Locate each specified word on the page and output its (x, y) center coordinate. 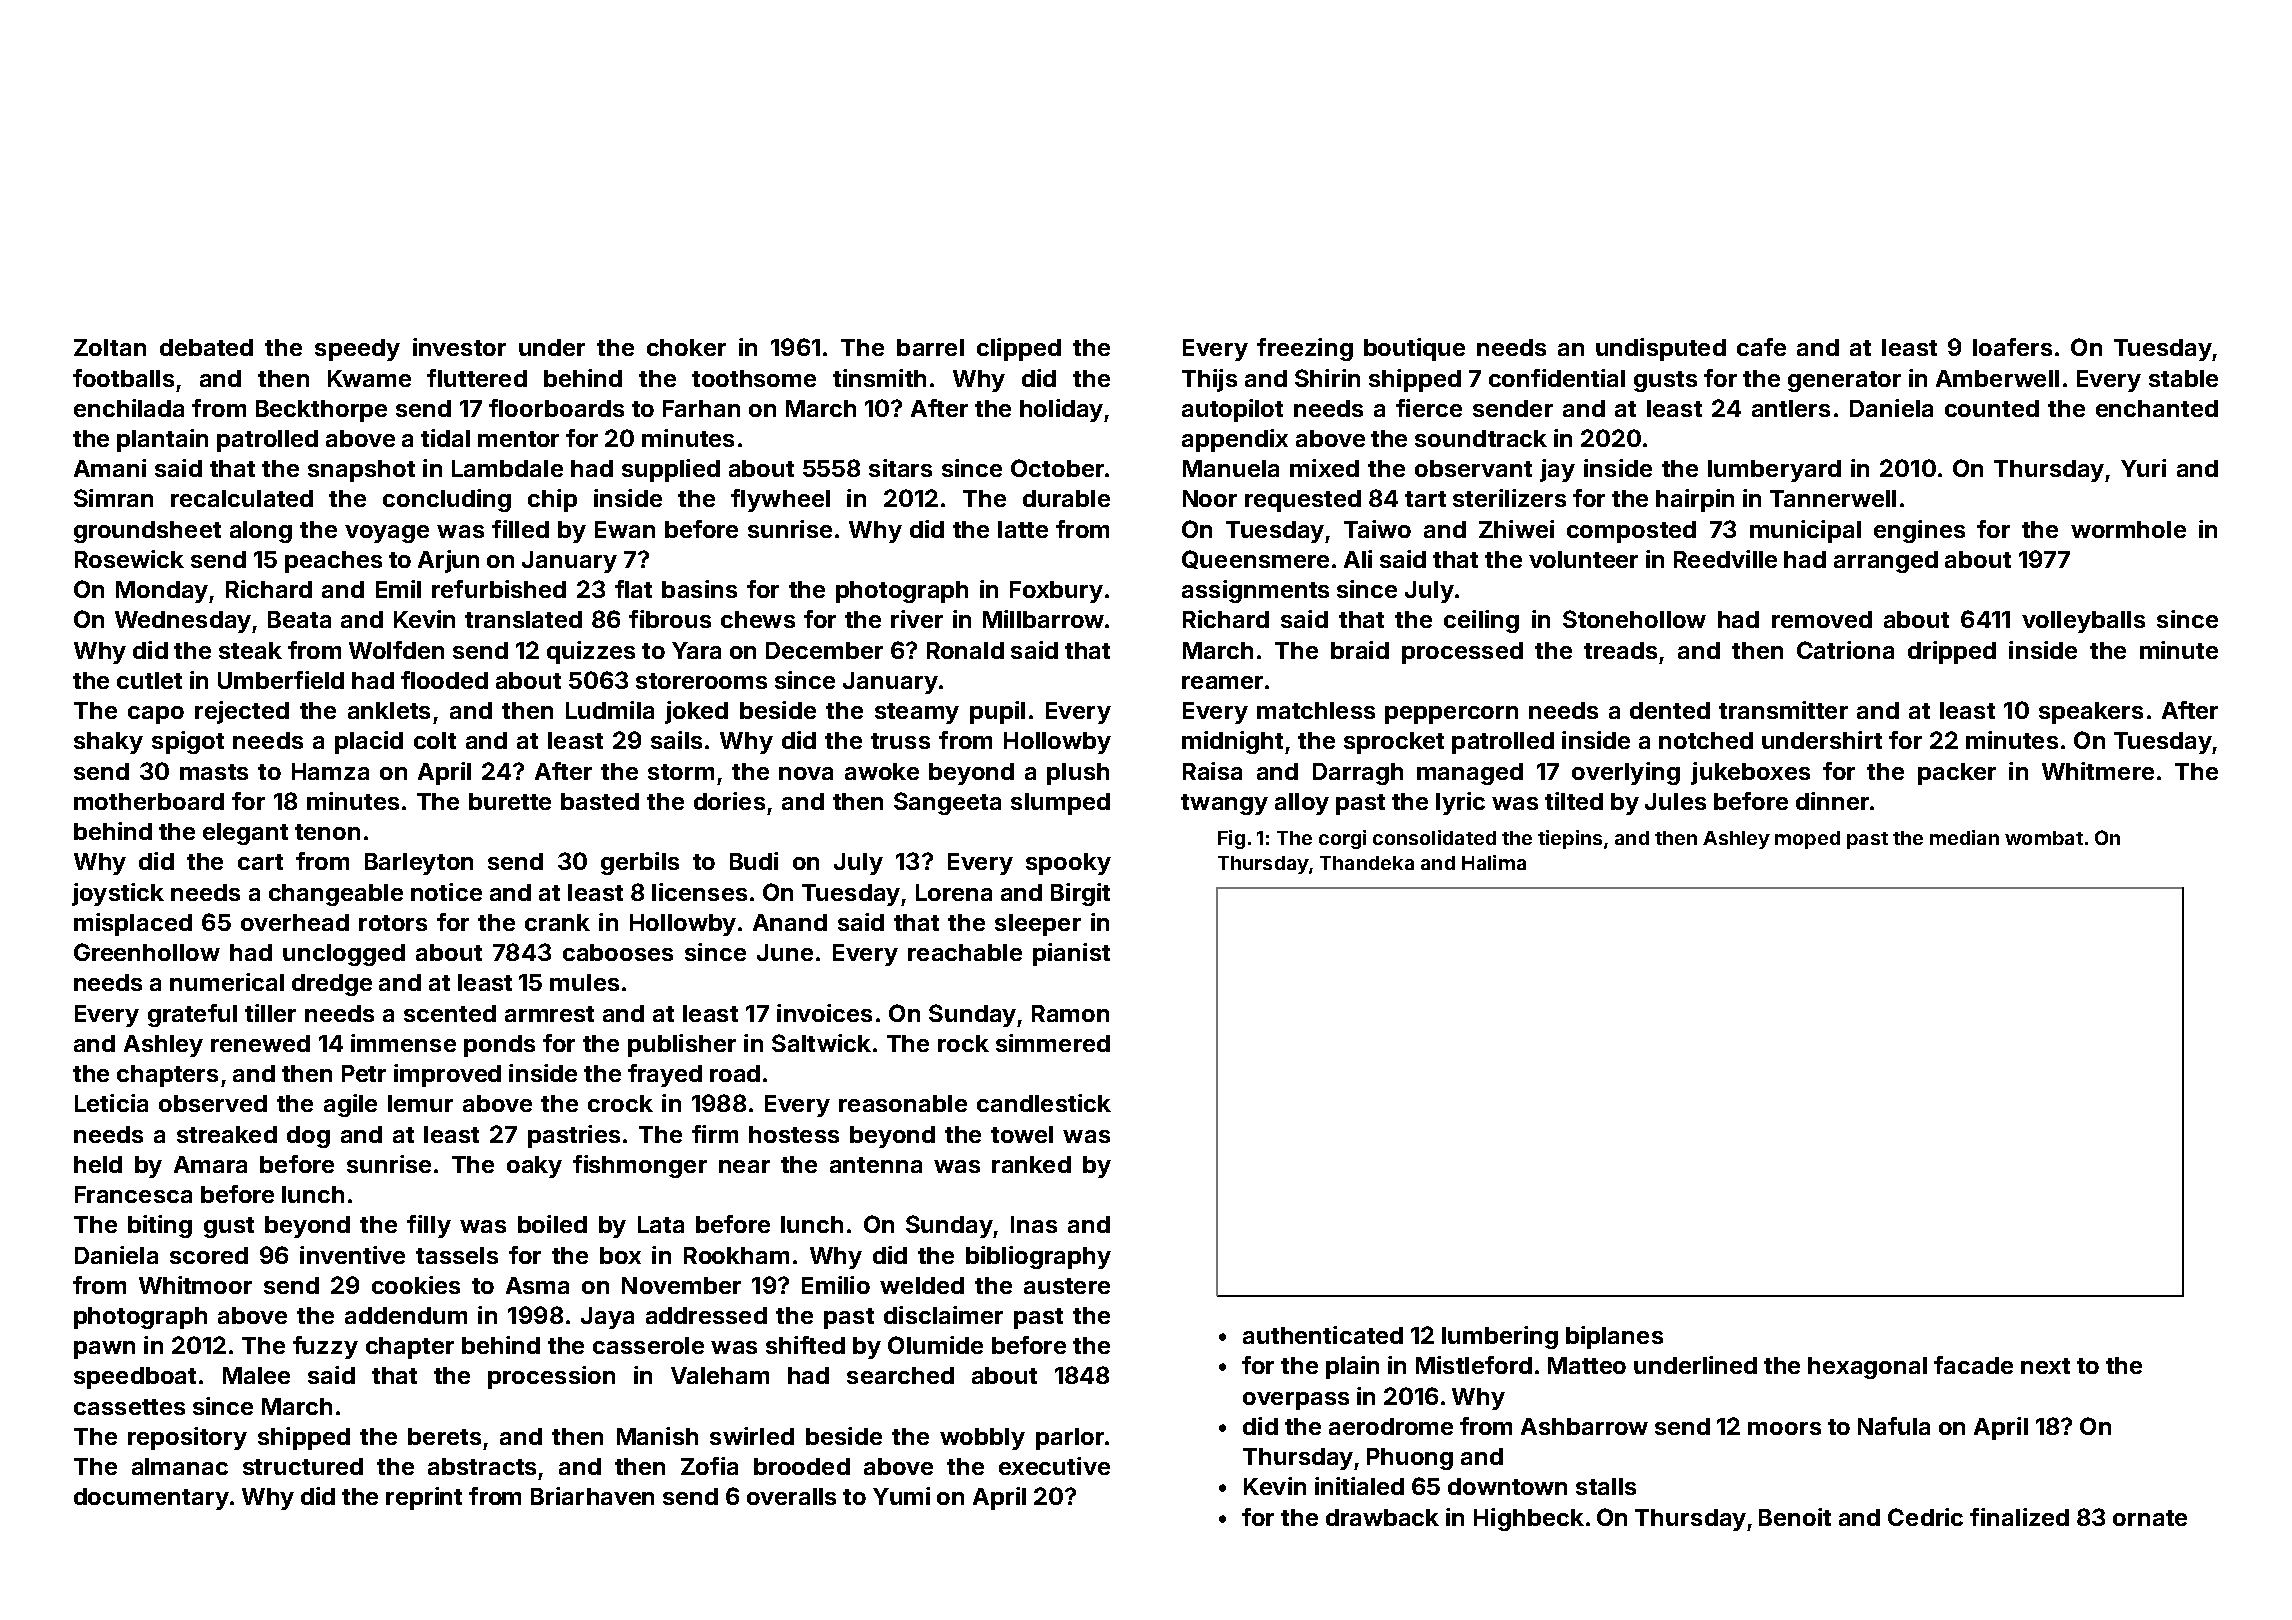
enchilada (129, 408)
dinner (1832, 801)
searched (900, 1375)
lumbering (1500, 1337)
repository (187, 1438)
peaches (333, 562)
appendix (1235, 440)
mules (584, 982)
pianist (1071, 954)
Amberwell (1997, 378)
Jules (1675, 801)
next (2045, 1366)
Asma (537, 1285)
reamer (1222, 682)
